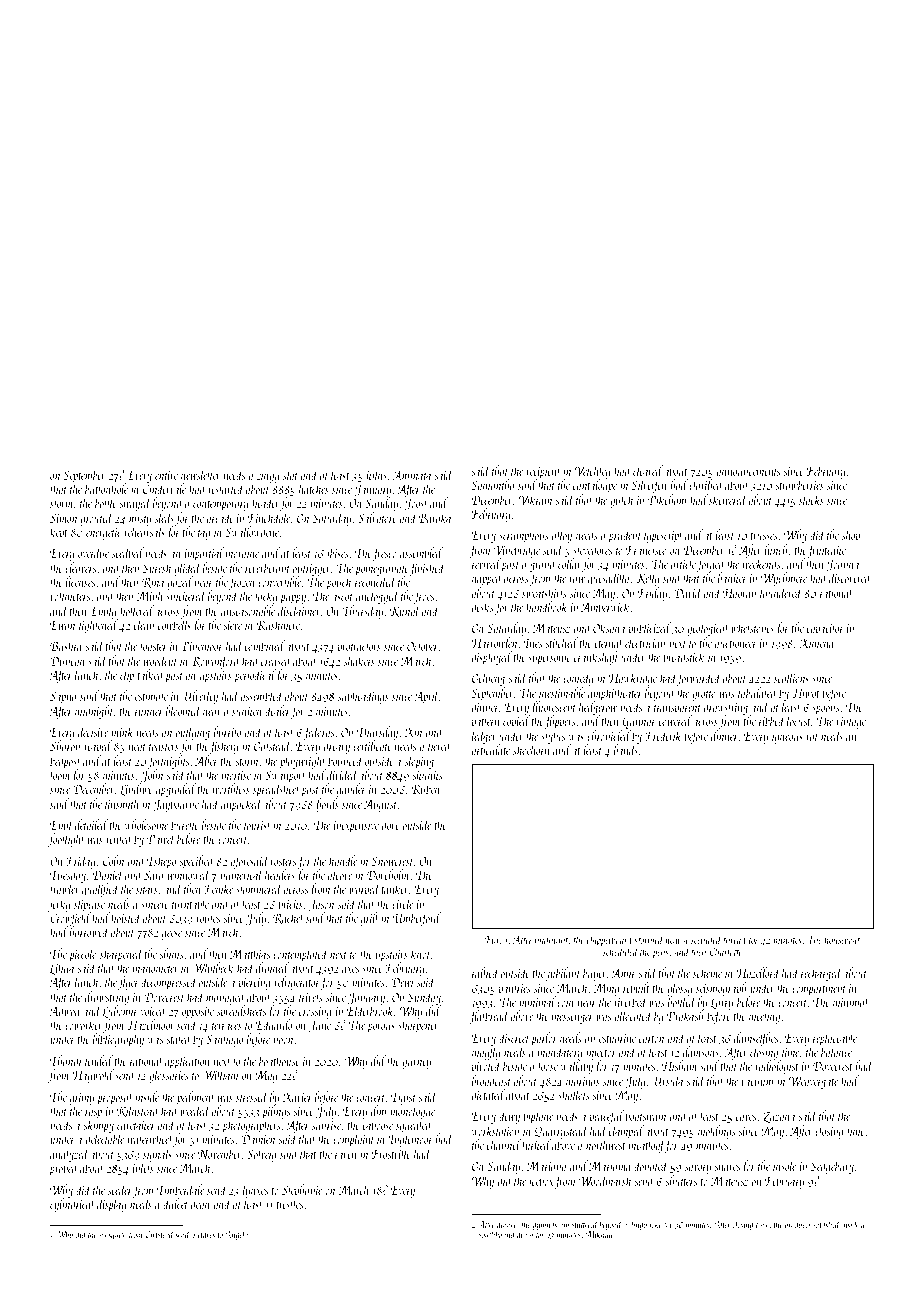 This screenshot has height=1308, width=924. I want to click on replaceable, so click(834, 1039).
